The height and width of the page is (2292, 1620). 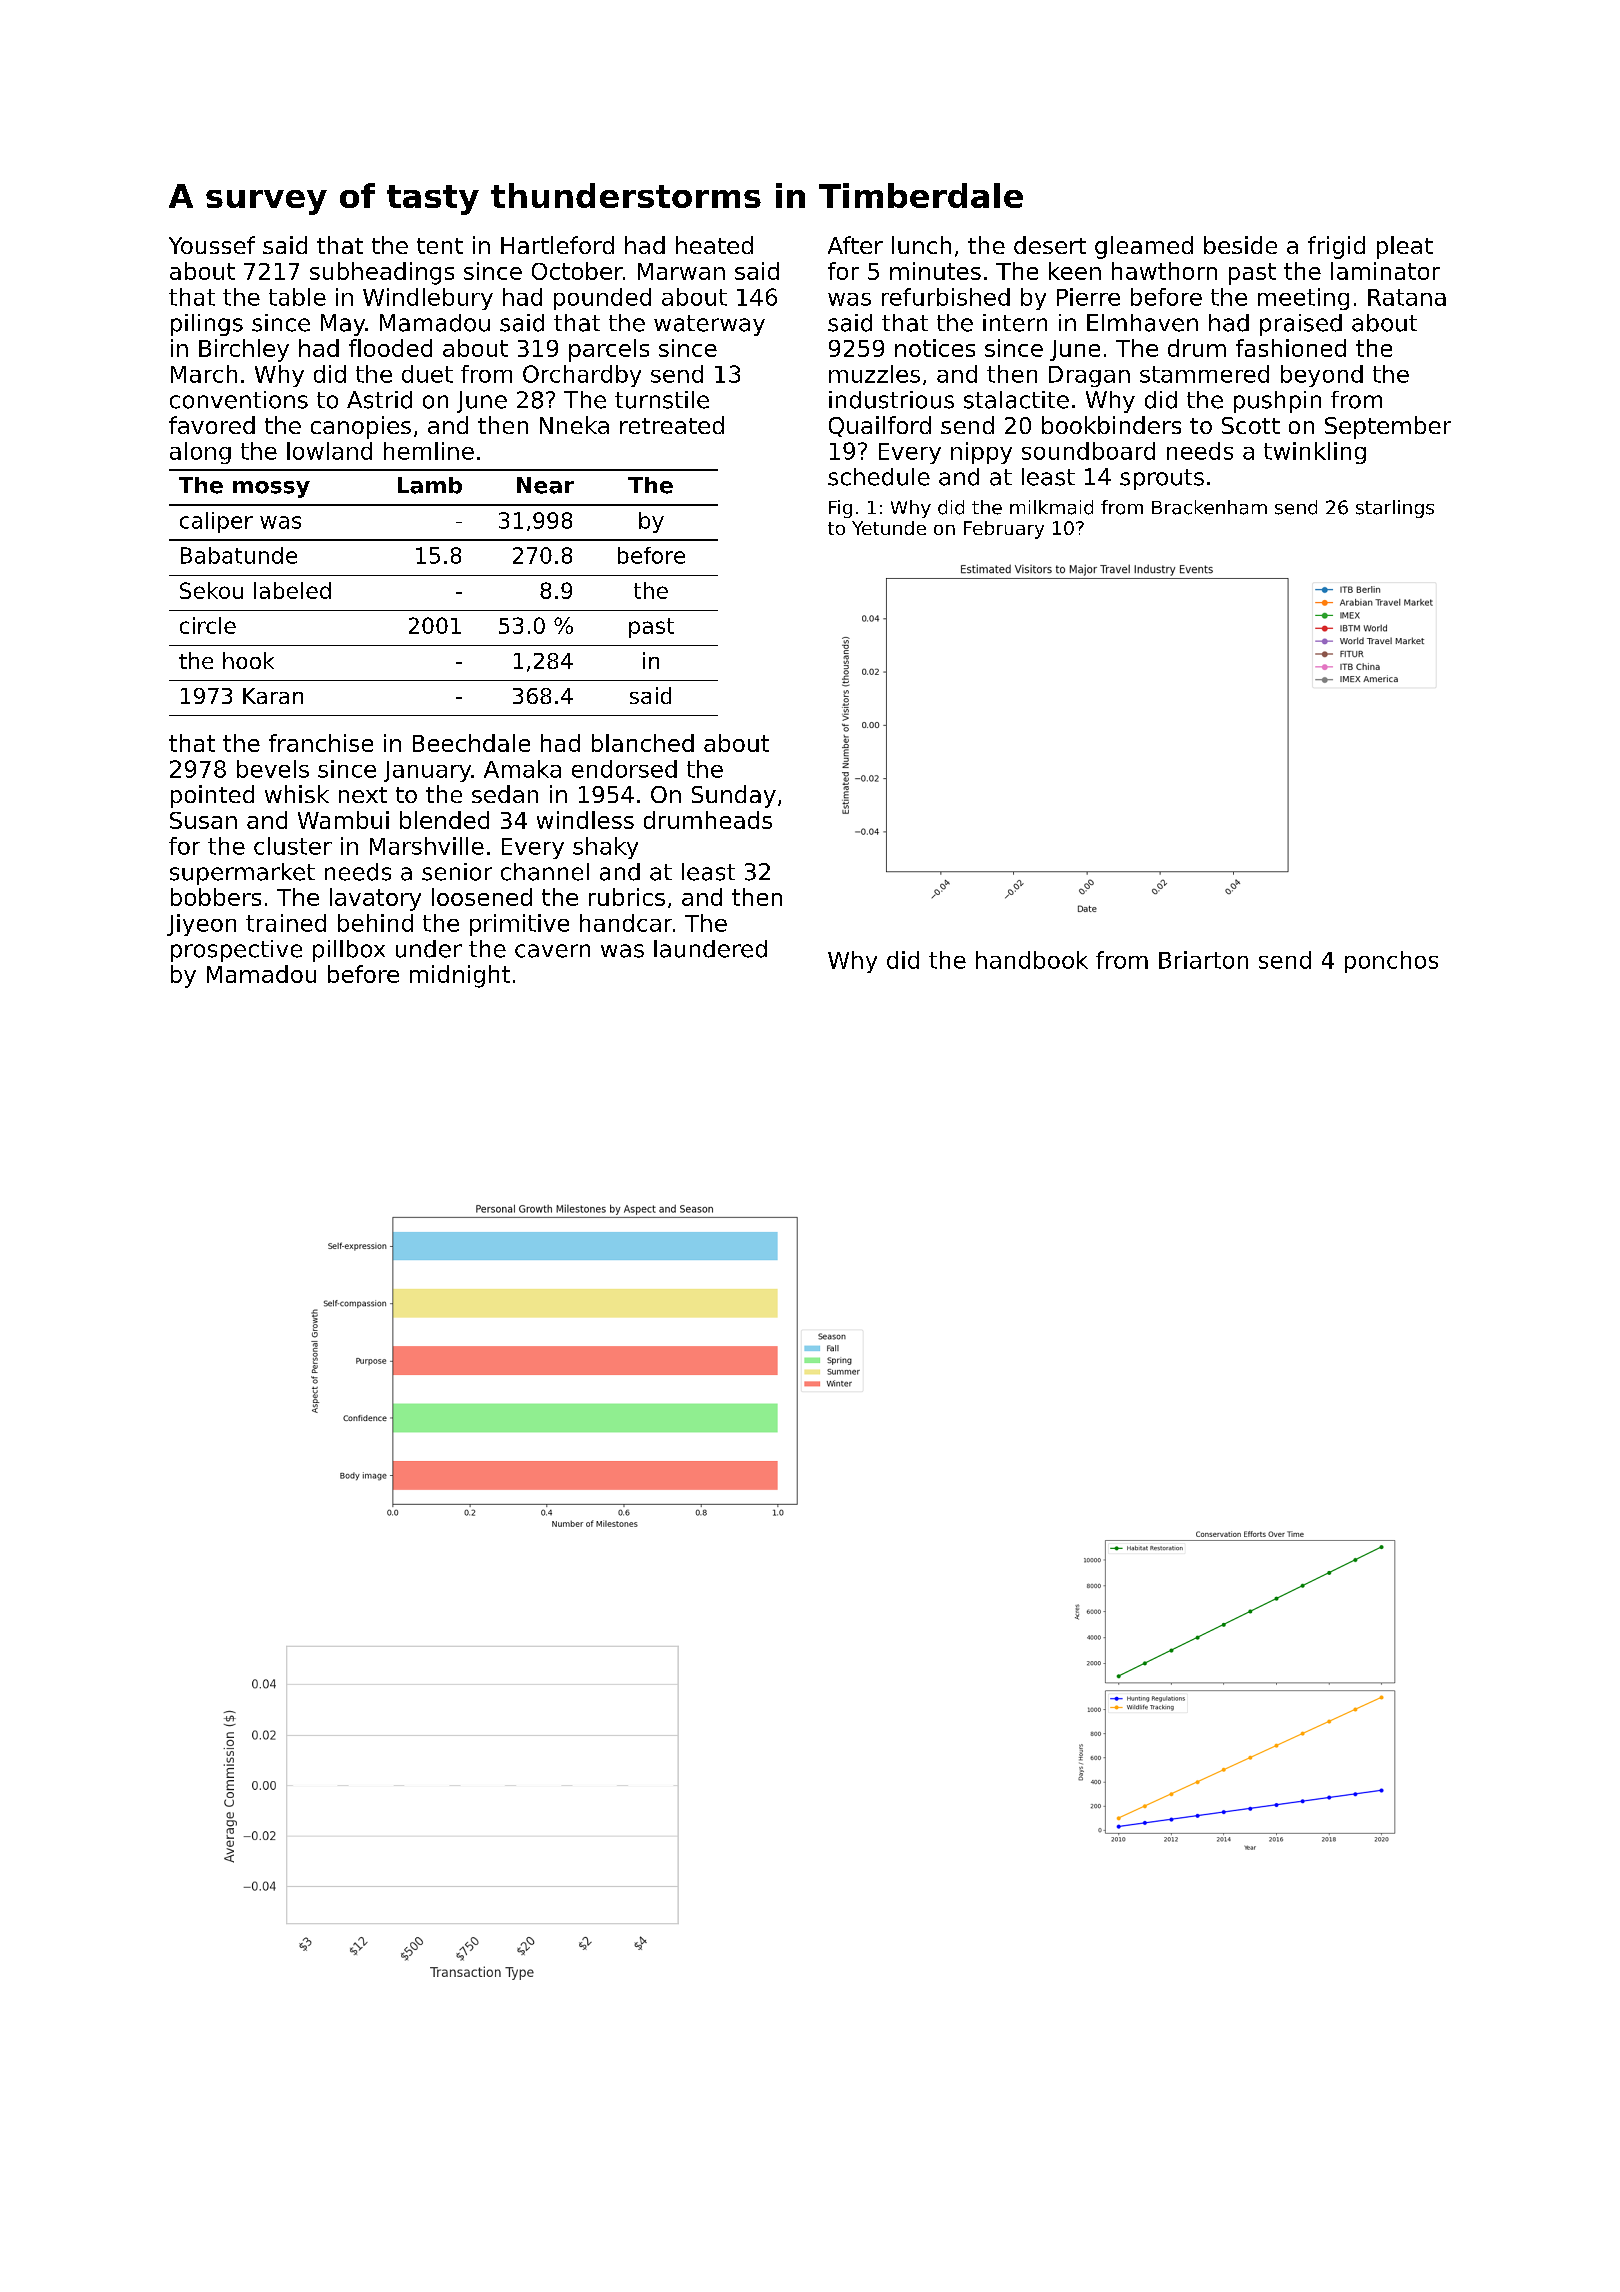 I want to click on gleamed, so click(x=1144, y=247).
